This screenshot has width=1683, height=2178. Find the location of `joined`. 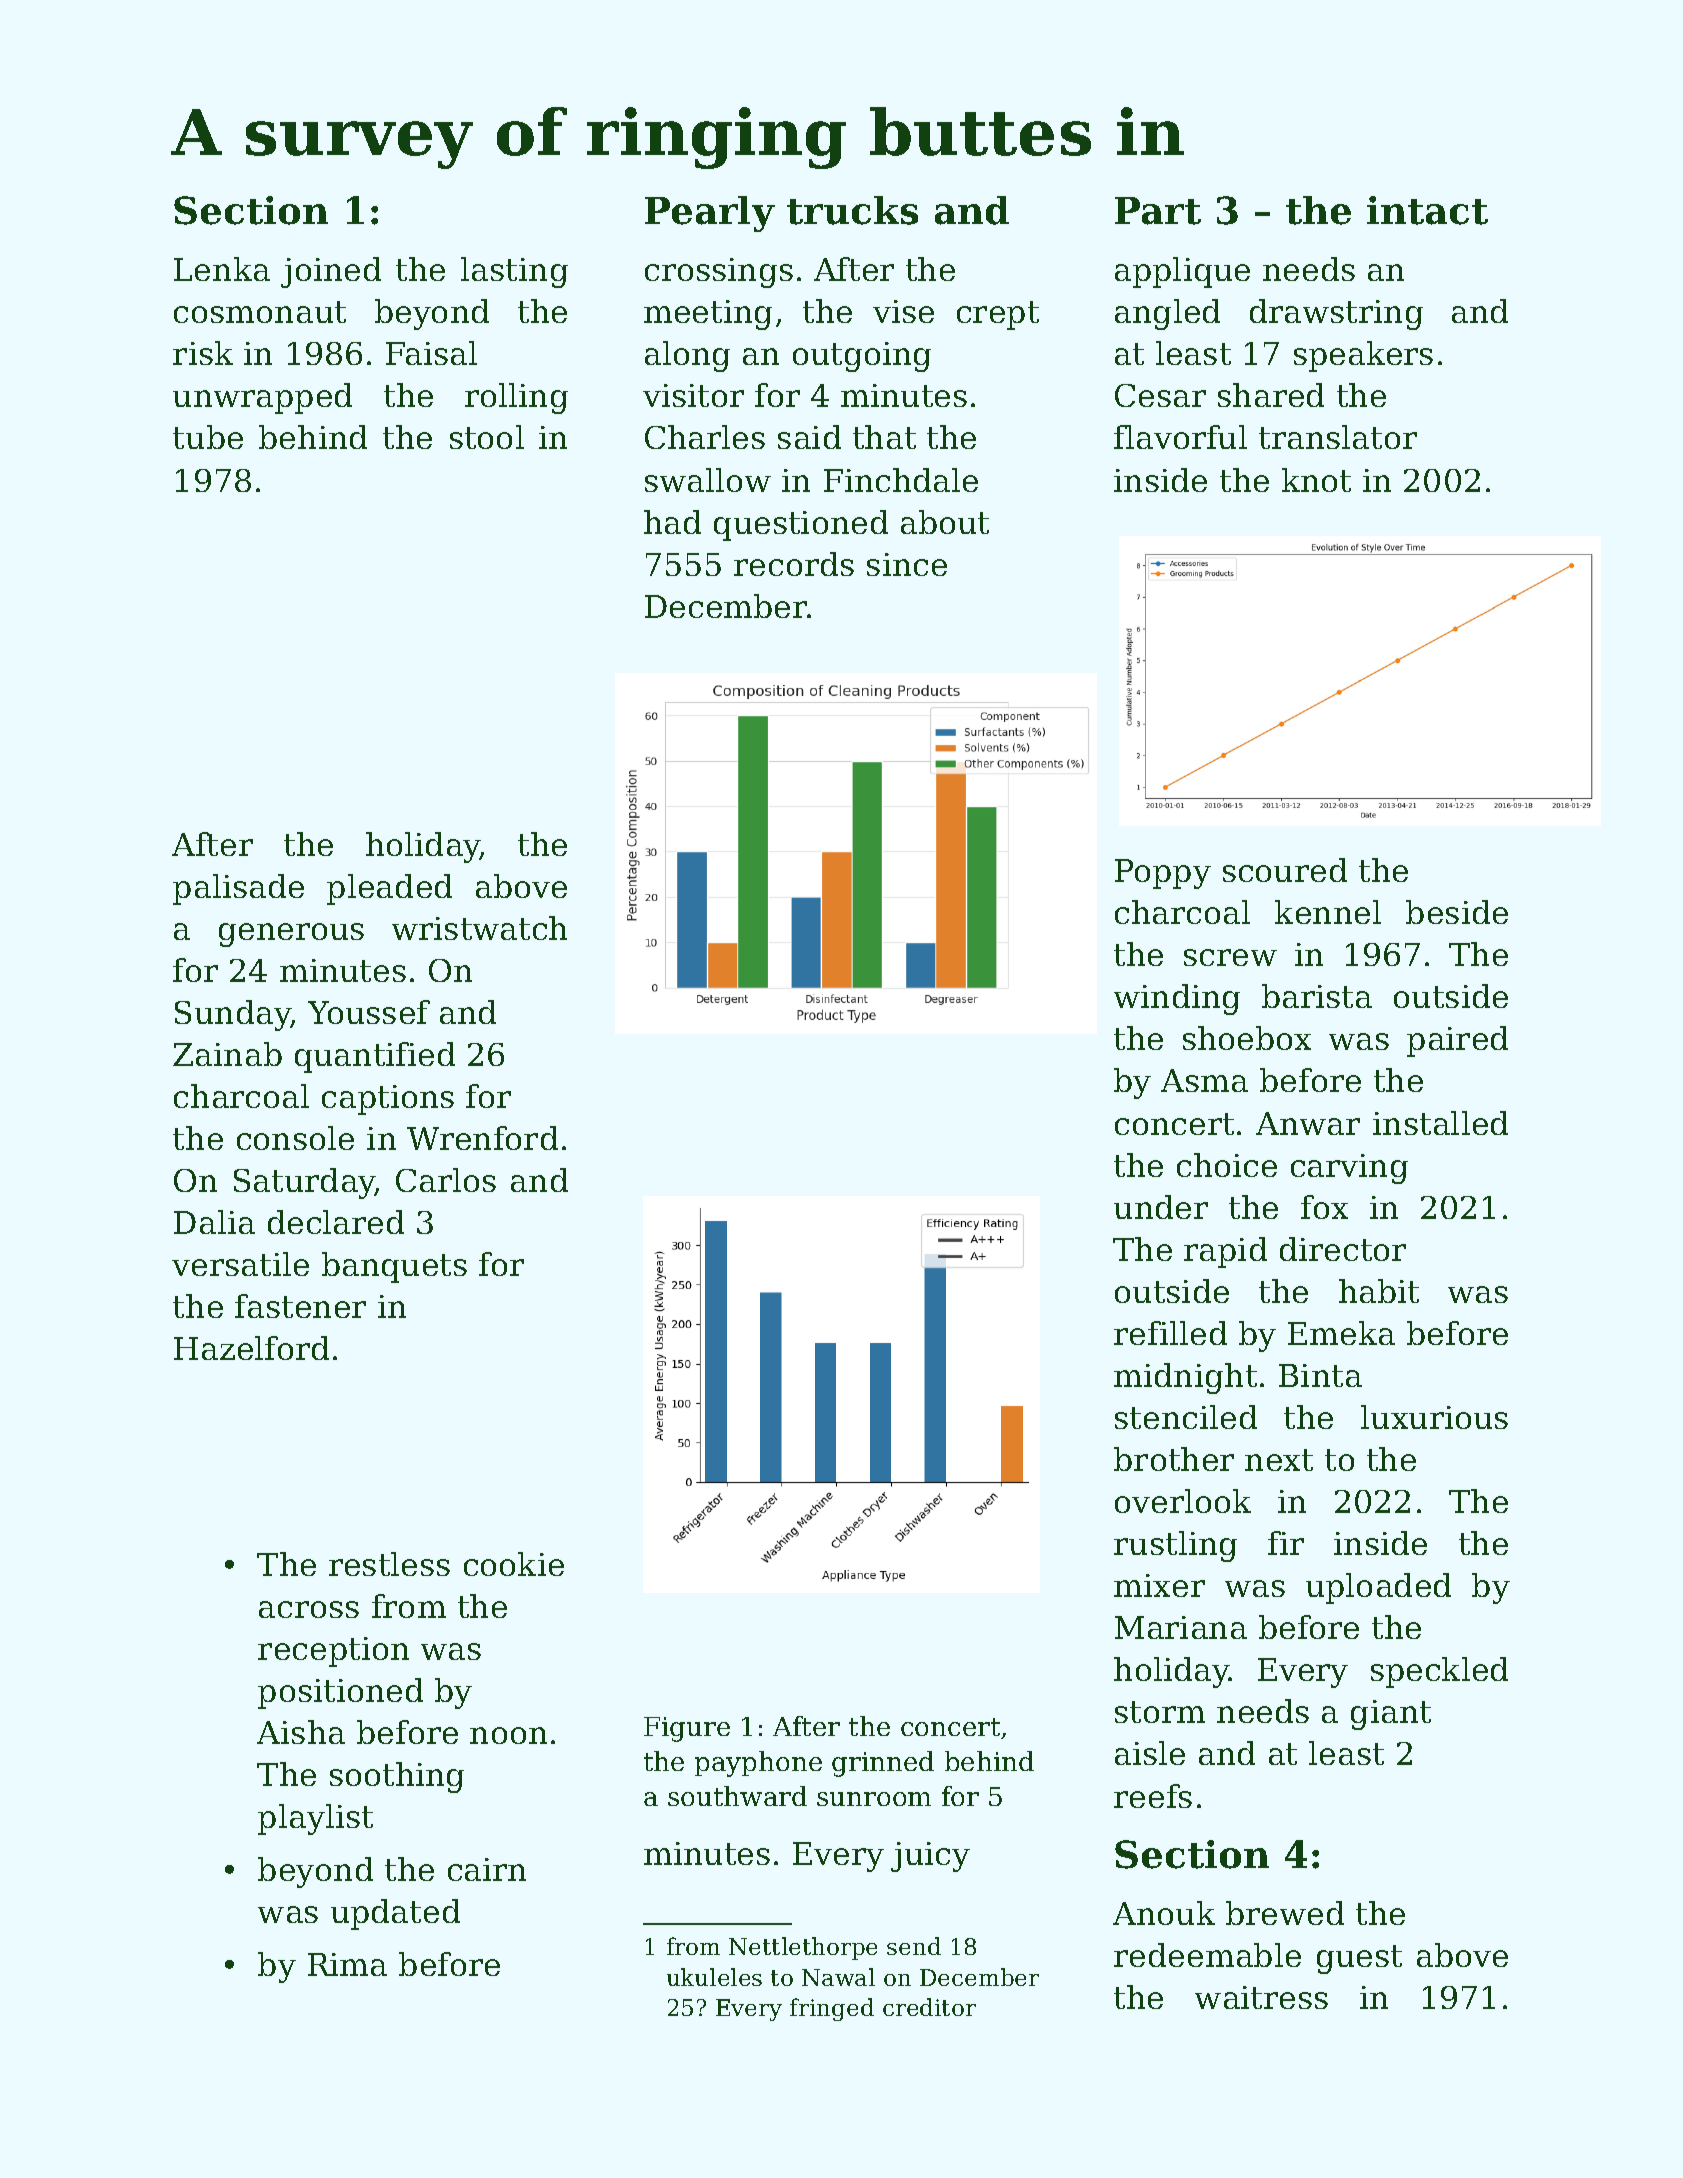

joined is located at coordinates (331, 272).
